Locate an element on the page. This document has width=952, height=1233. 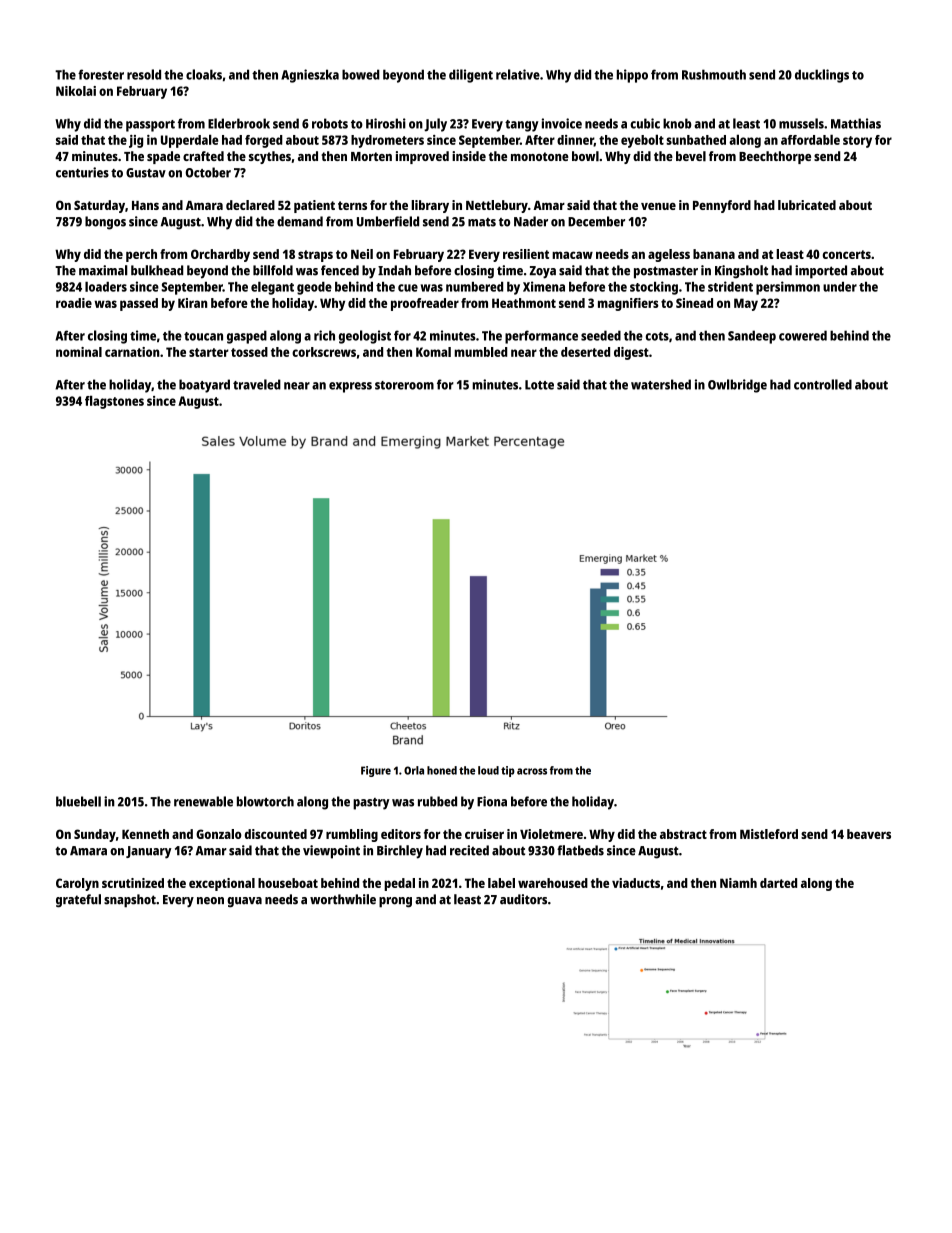
monotone is located at coordinates (540, 156).
